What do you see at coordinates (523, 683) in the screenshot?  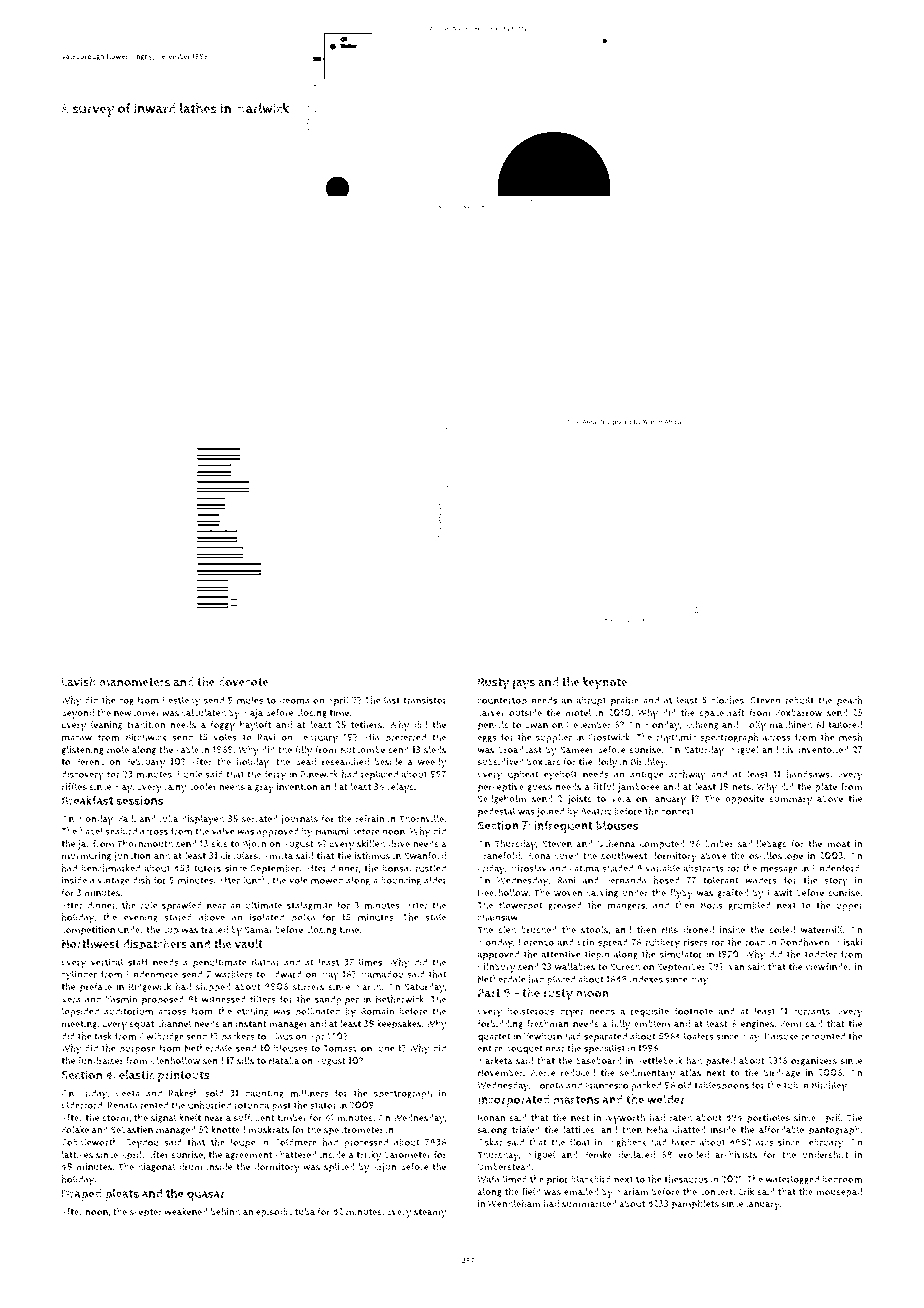 I see `jays` at bounding box center [523, 683].
